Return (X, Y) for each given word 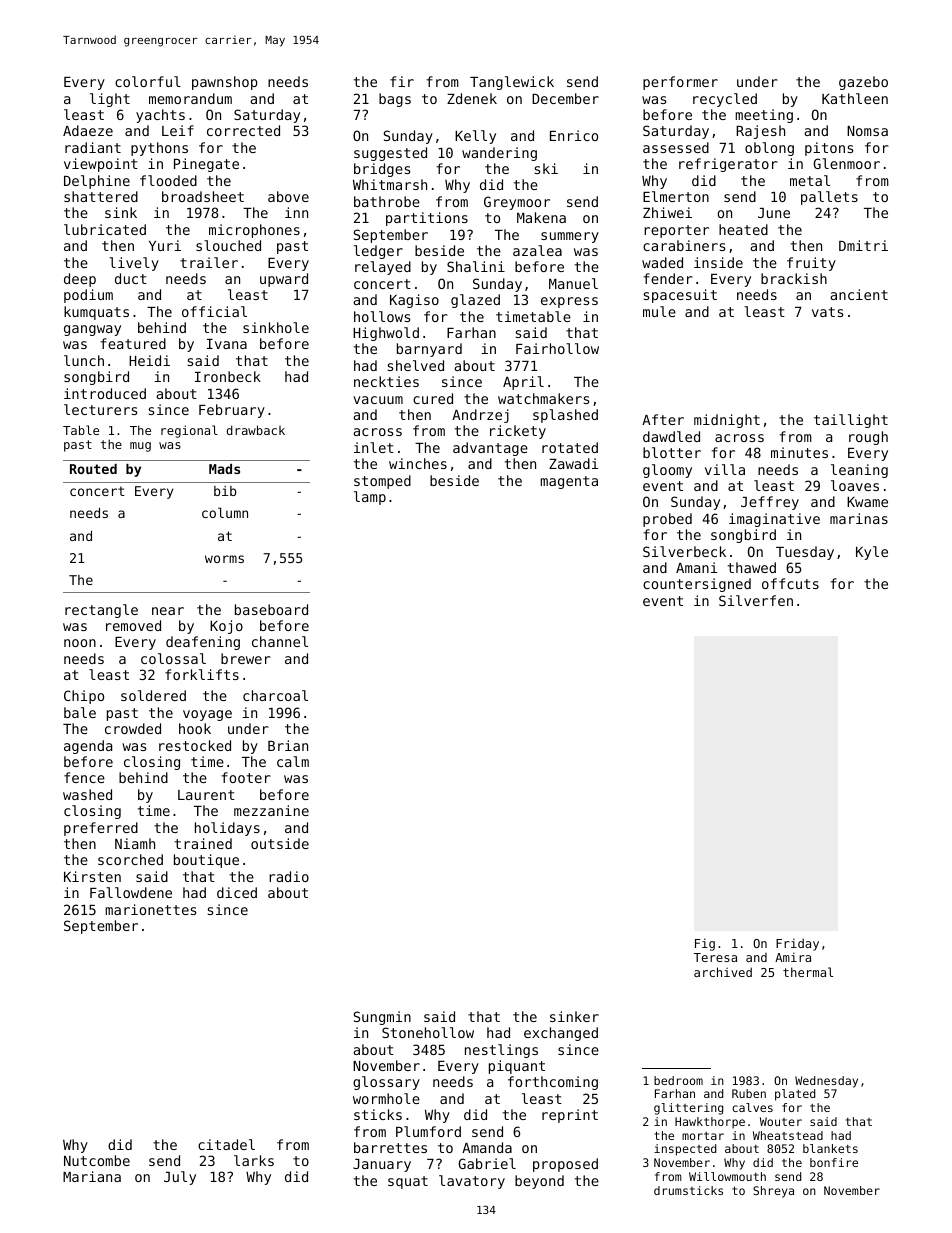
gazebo (863, 83)
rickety (518, 432)
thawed (752, 567)
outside (280, 843)
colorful (148, 81)
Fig (705, 944)
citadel (226, 1144)
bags (395, 100)
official (214, 311)
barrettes (390, 1147)
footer (246, 777)
